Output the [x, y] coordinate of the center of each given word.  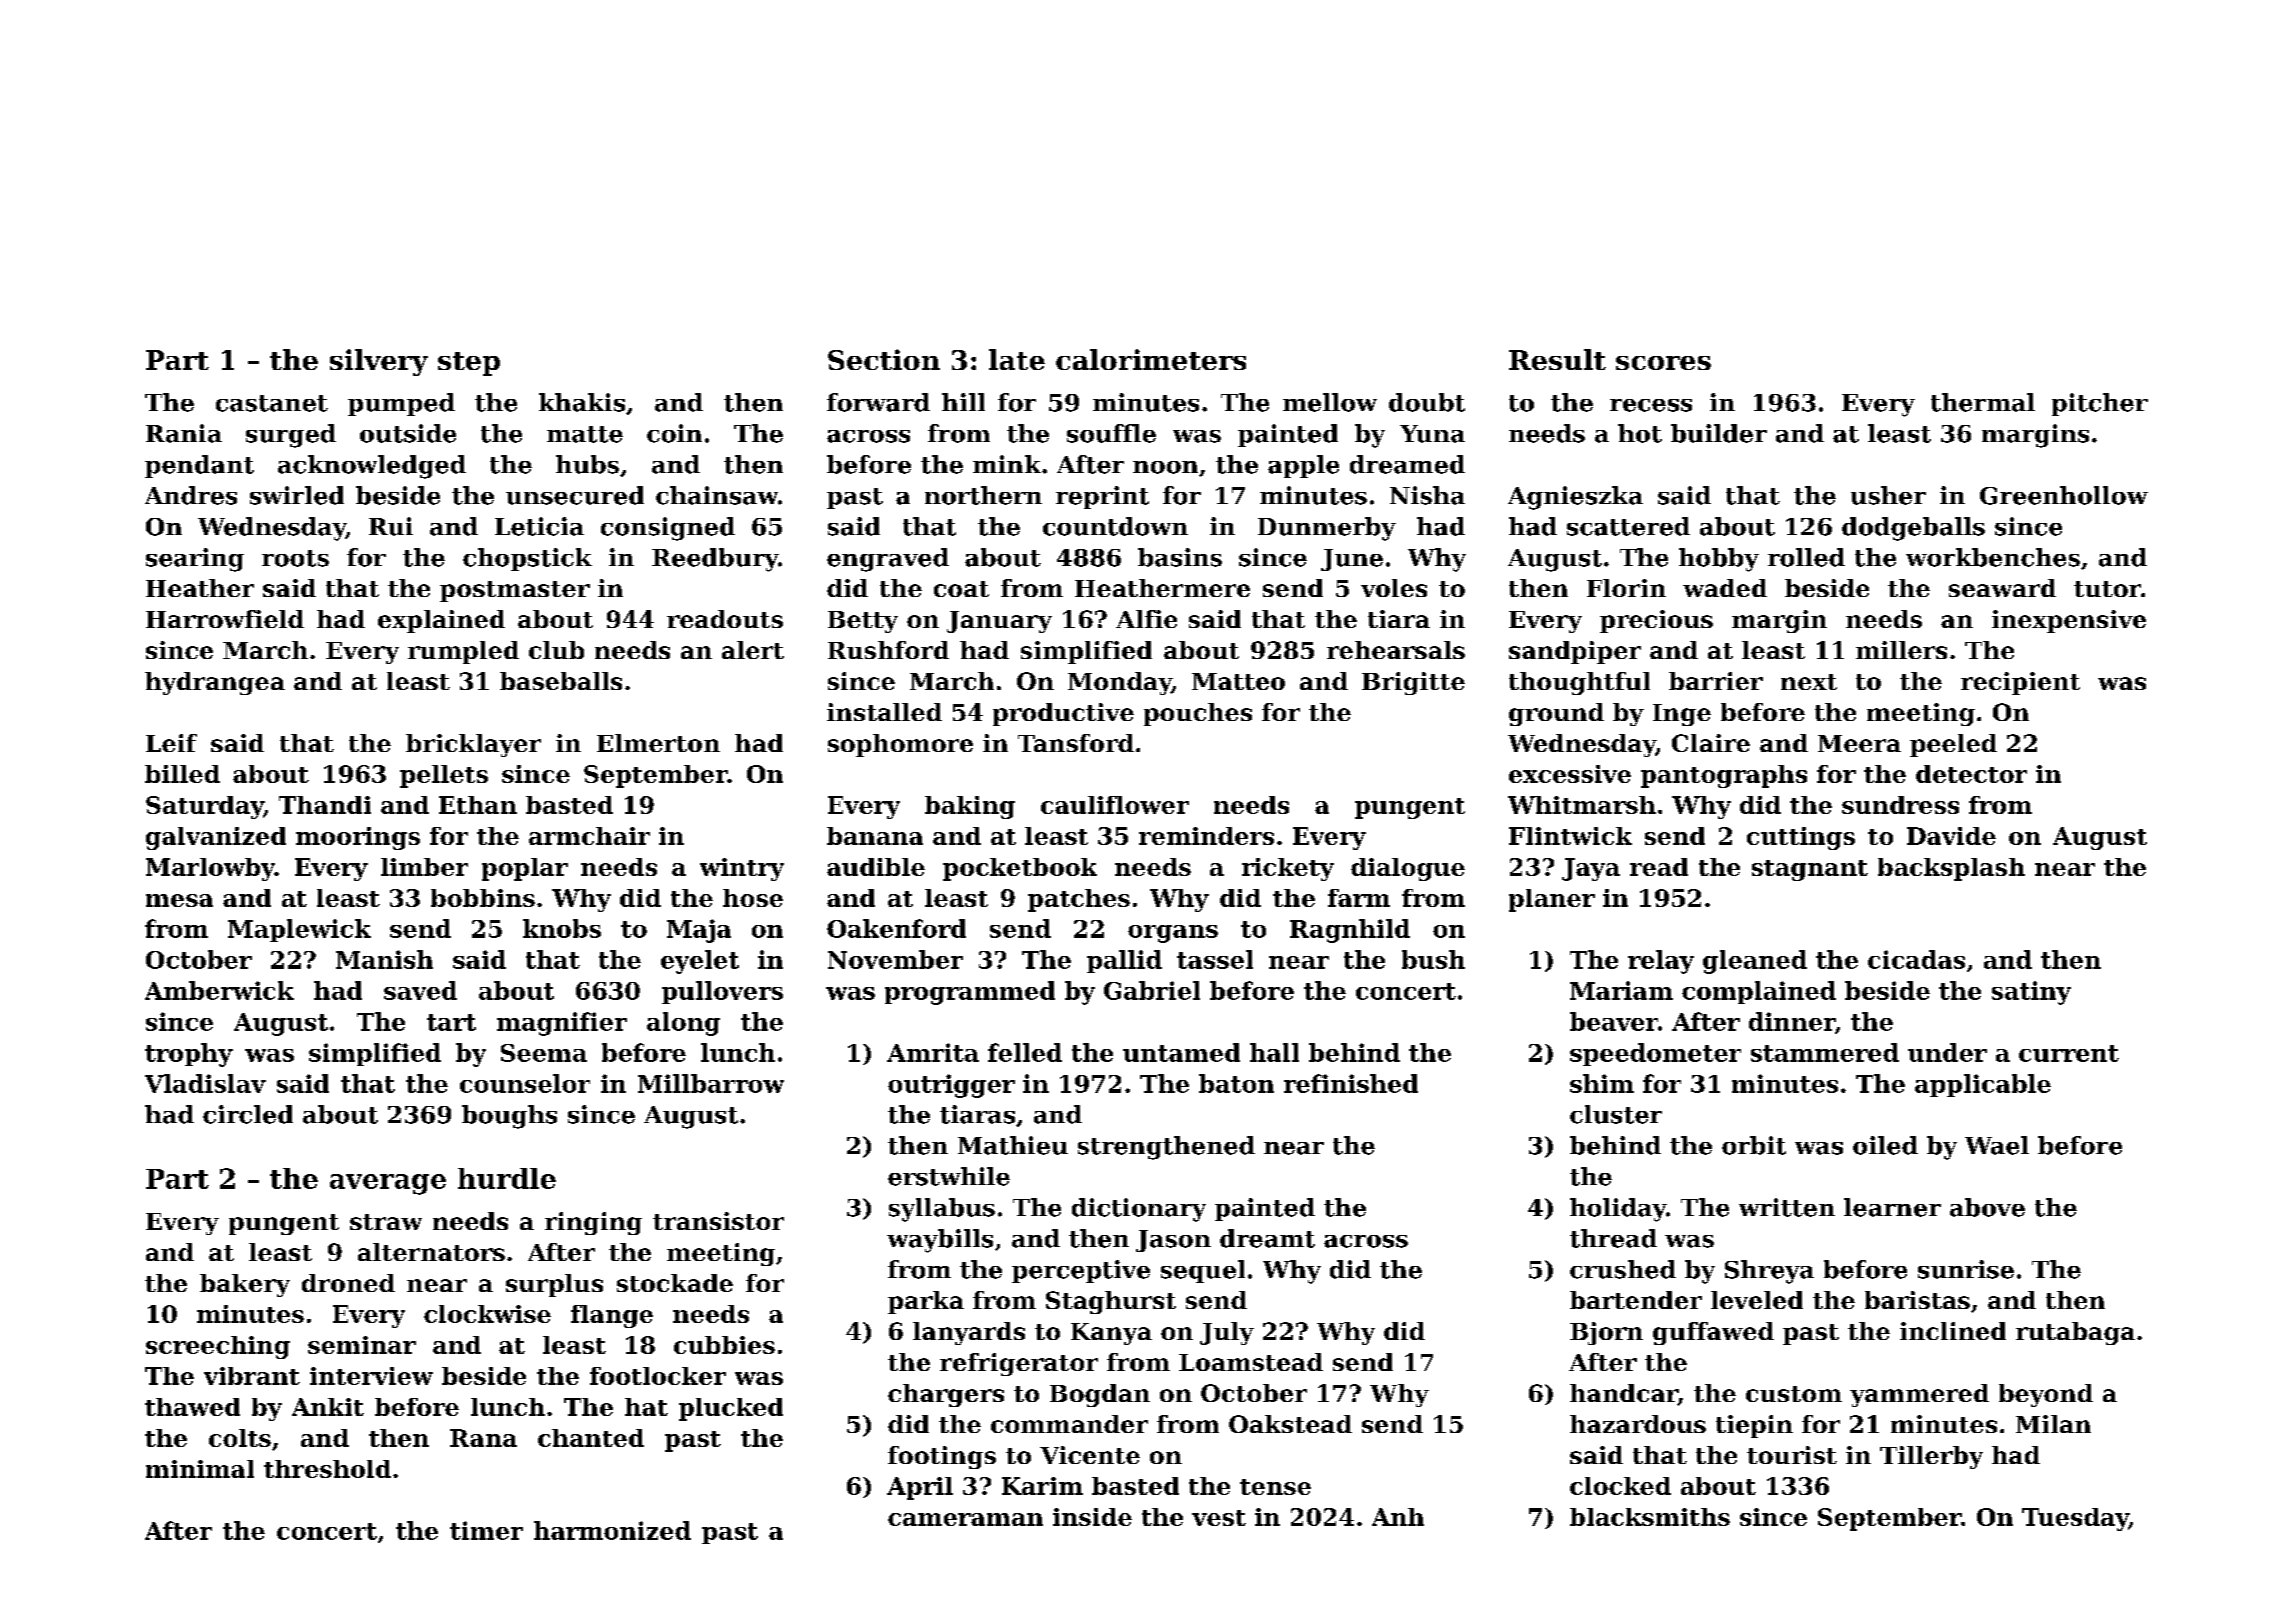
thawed [192, 1407]
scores [1663, 363]
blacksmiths [1650, 1517]
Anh [1398, 1517]
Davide [1951, 836]
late [1017, 359]
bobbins [483, 898]
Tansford [1076, 743]
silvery [379, 362]
